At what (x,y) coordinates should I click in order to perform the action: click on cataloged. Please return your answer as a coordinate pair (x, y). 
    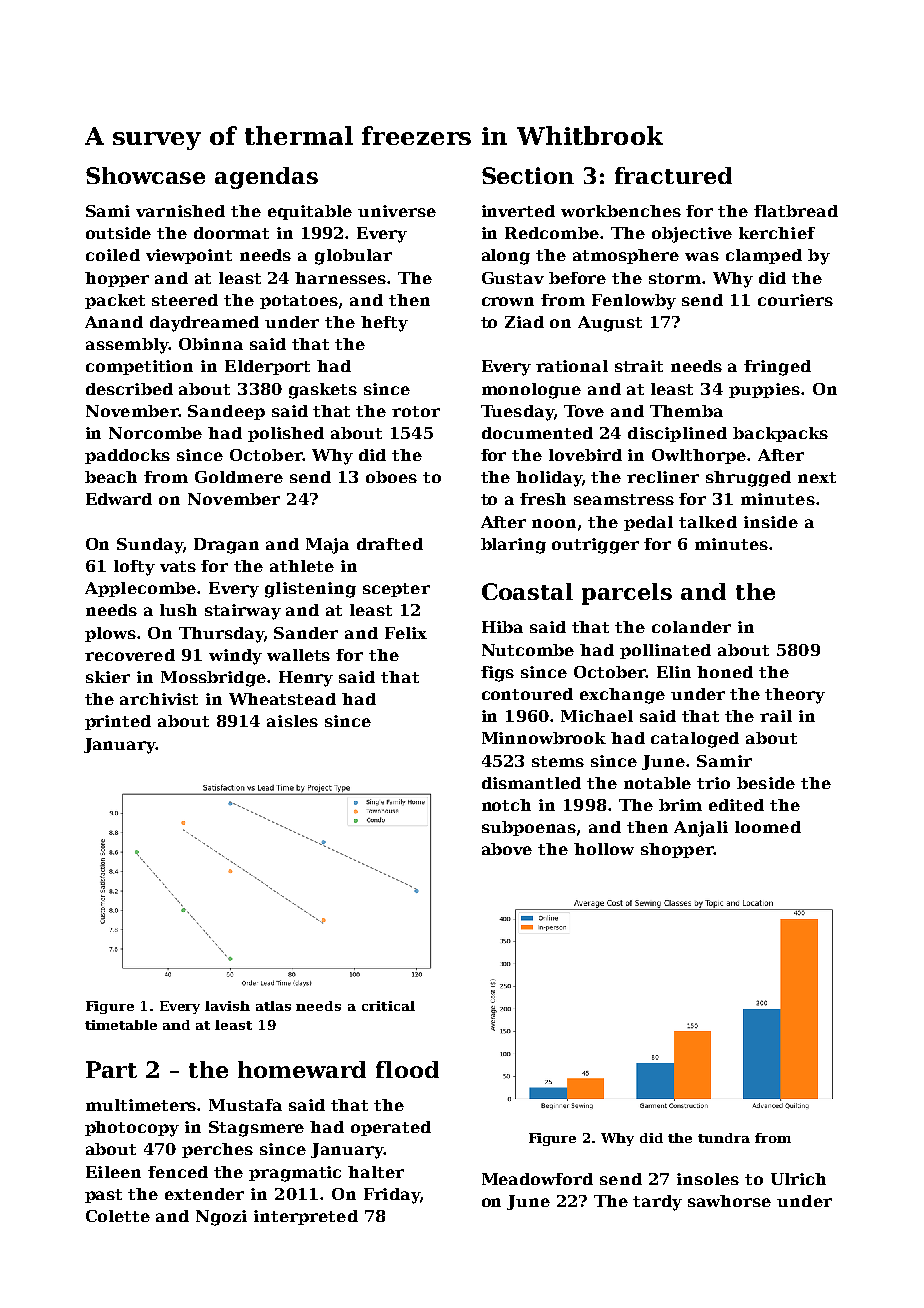
    Looking at the image, I should click on (695, 740).
